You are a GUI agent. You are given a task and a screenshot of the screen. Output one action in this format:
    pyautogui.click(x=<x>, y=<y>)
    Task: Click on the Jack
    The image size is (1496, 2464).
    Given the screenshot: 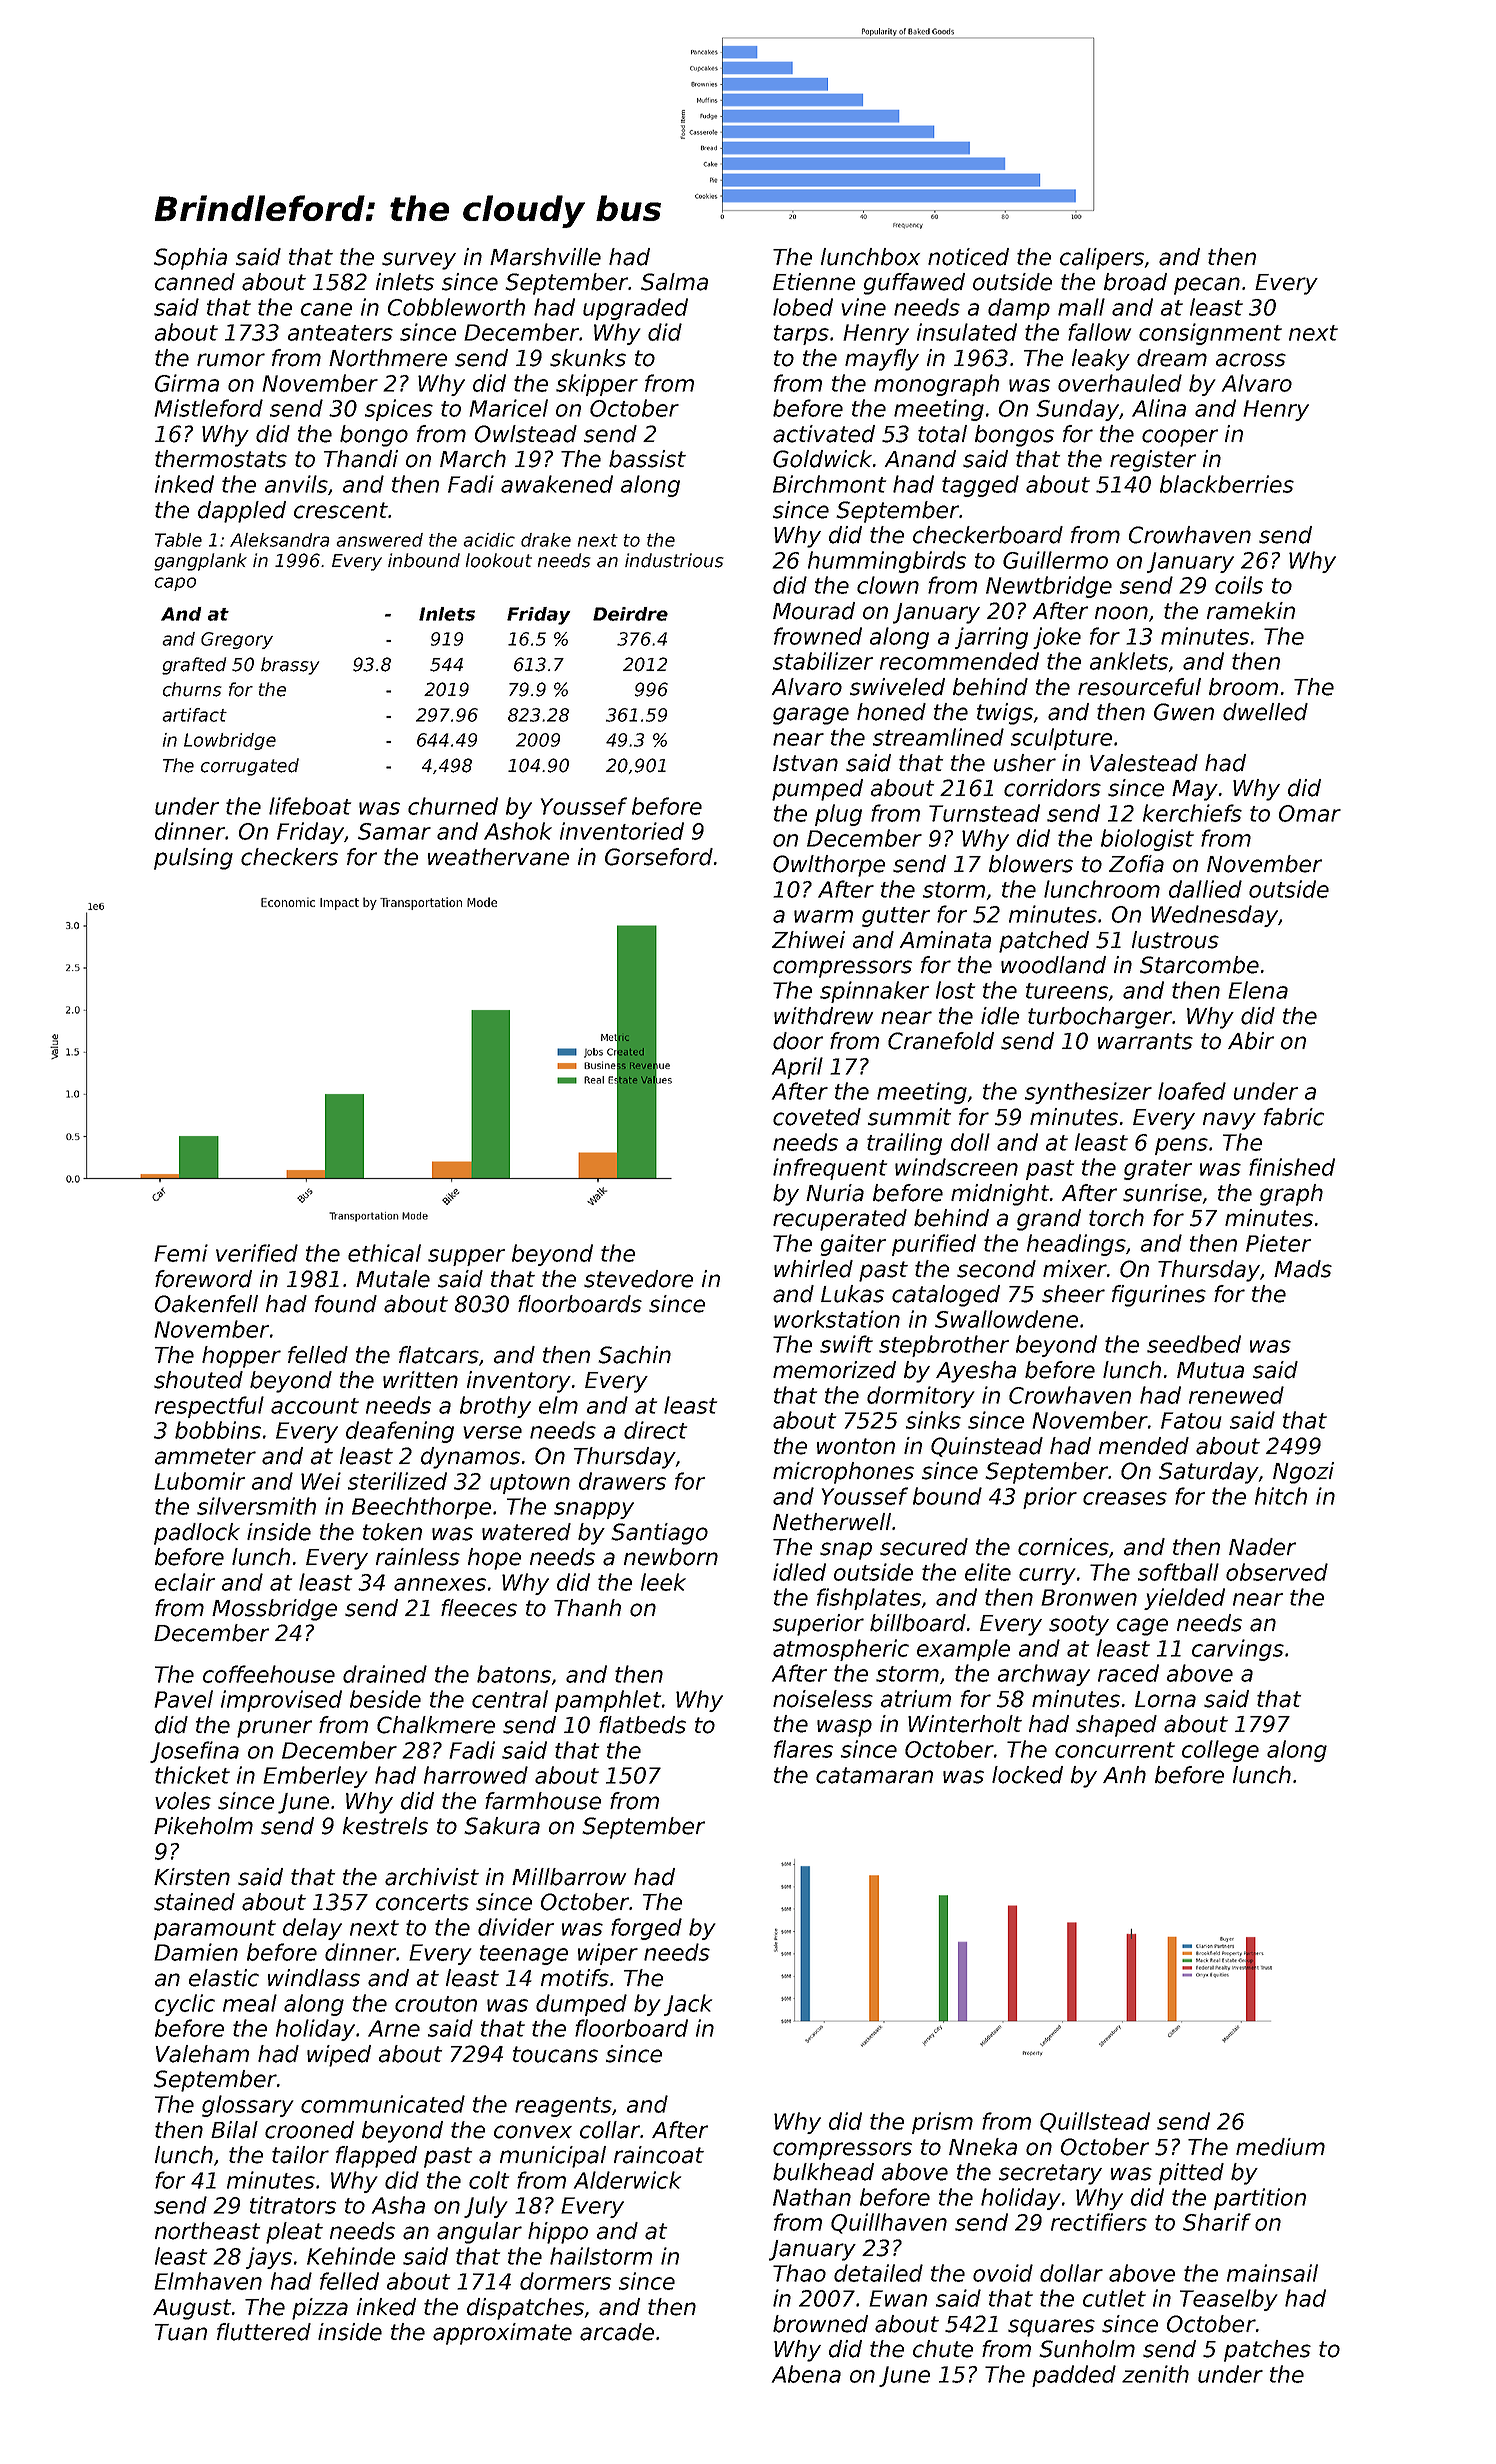 What is the action you would take?
    pyautogui.click(x=688, y=2005)
